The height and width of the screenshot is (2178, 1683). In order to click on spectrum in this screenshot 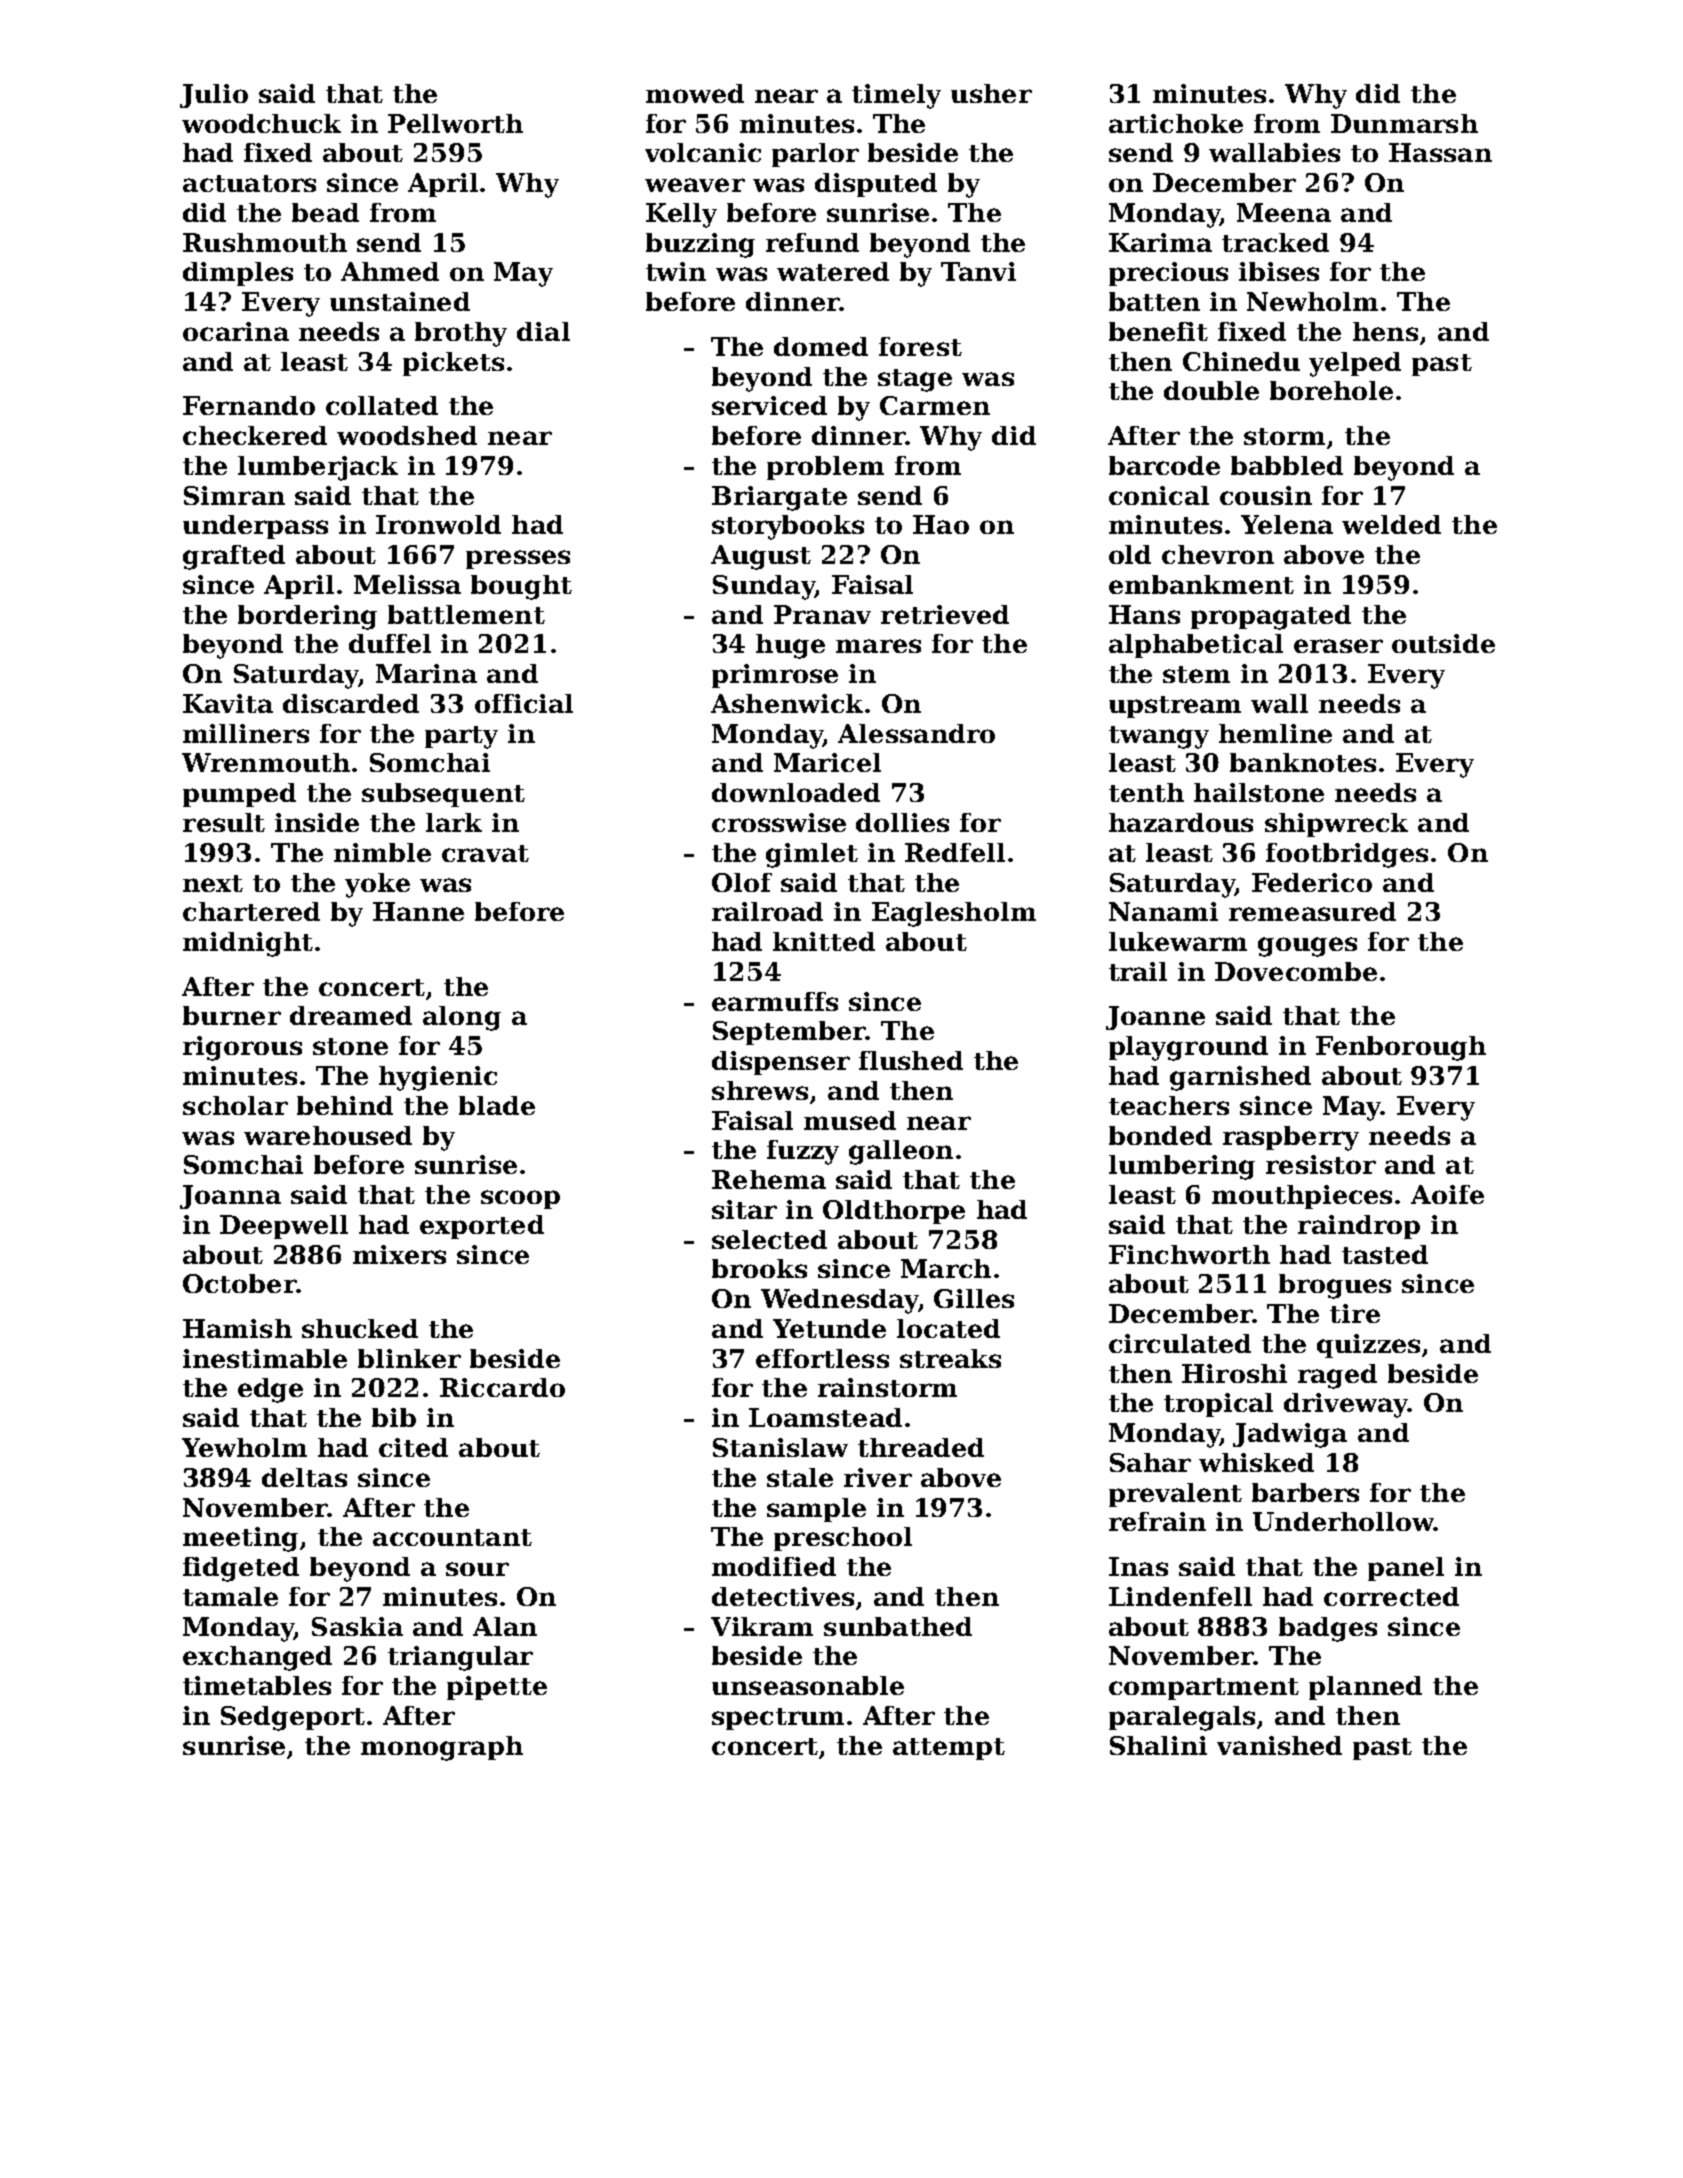, I will do `click(778, 1719)`.
